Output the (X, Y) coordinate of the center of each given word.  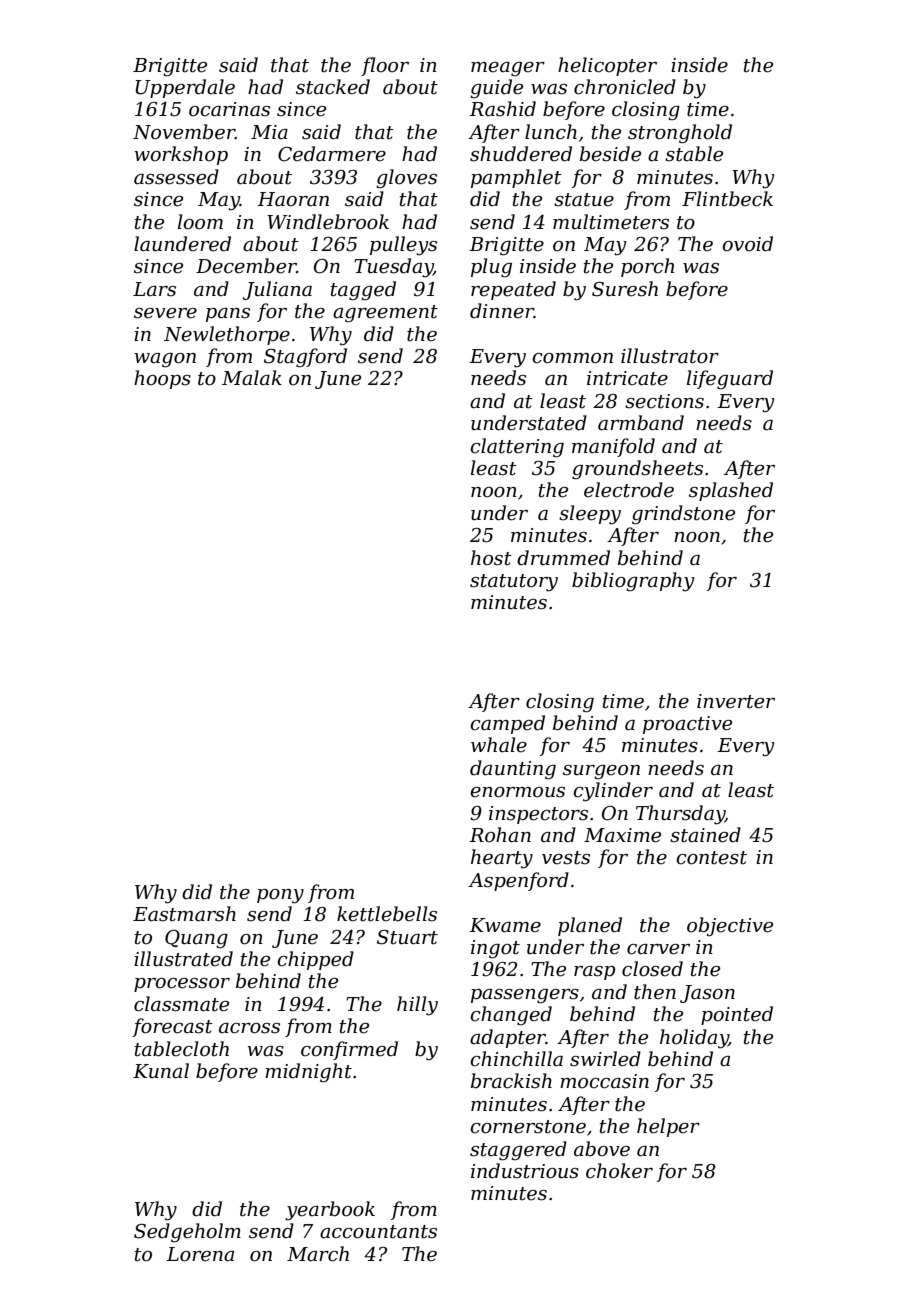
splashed (731, 491)
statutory (514, 583)
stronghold (680, 134)
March (318, 1254)
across (249, 1028)
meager (508, 69)
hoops (162, 379)
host (491, 558)
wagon (165, 360)
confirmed (349, 1050)
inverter (736, 701)
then (655, 992)
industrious (525, 1171)
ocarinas (229, 109)
